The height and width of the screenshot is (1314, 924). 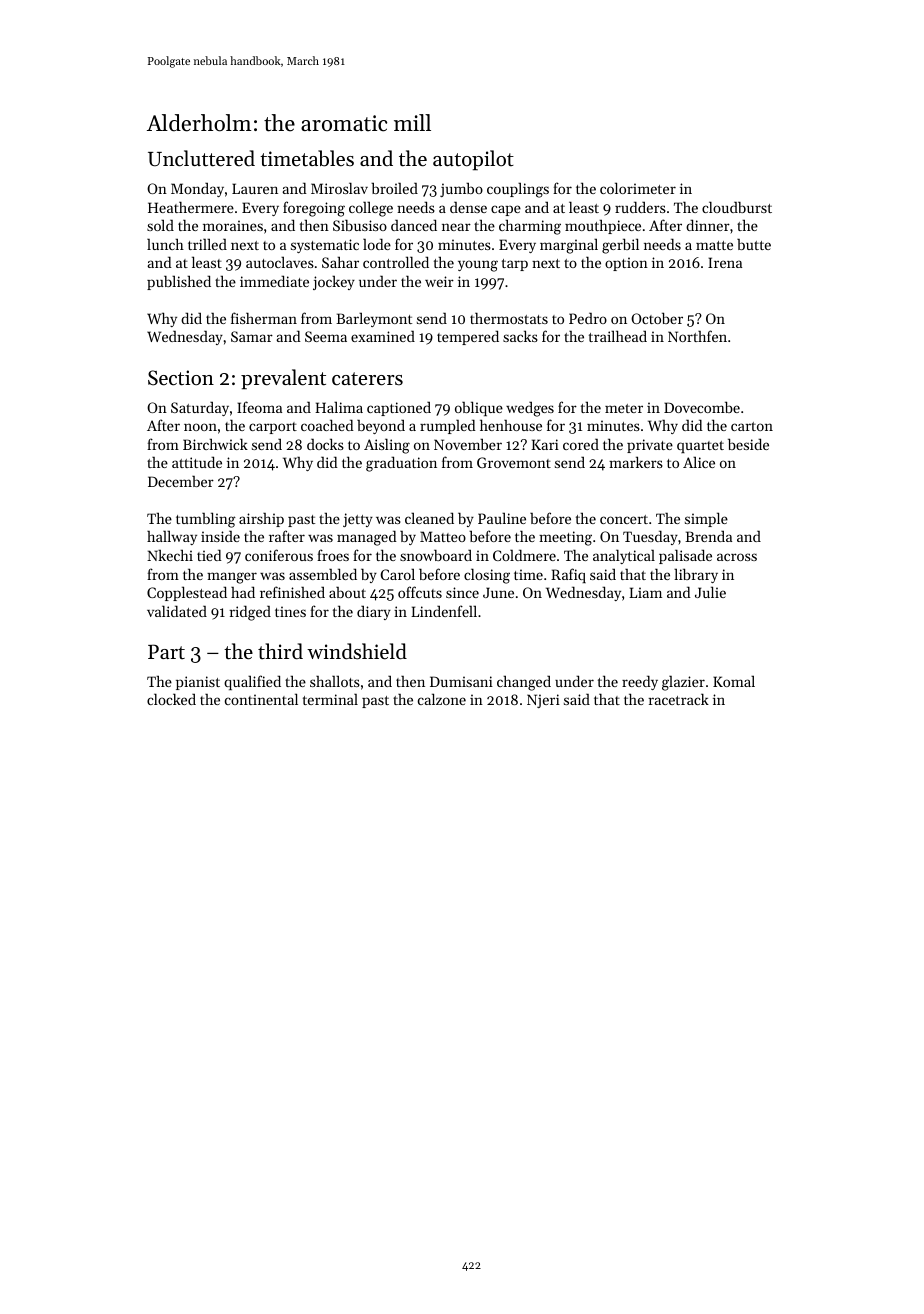 What do you see at coordinates (187, 593) in the screenshot?
I see `Copplestead` at bounding box center [187, 593].
